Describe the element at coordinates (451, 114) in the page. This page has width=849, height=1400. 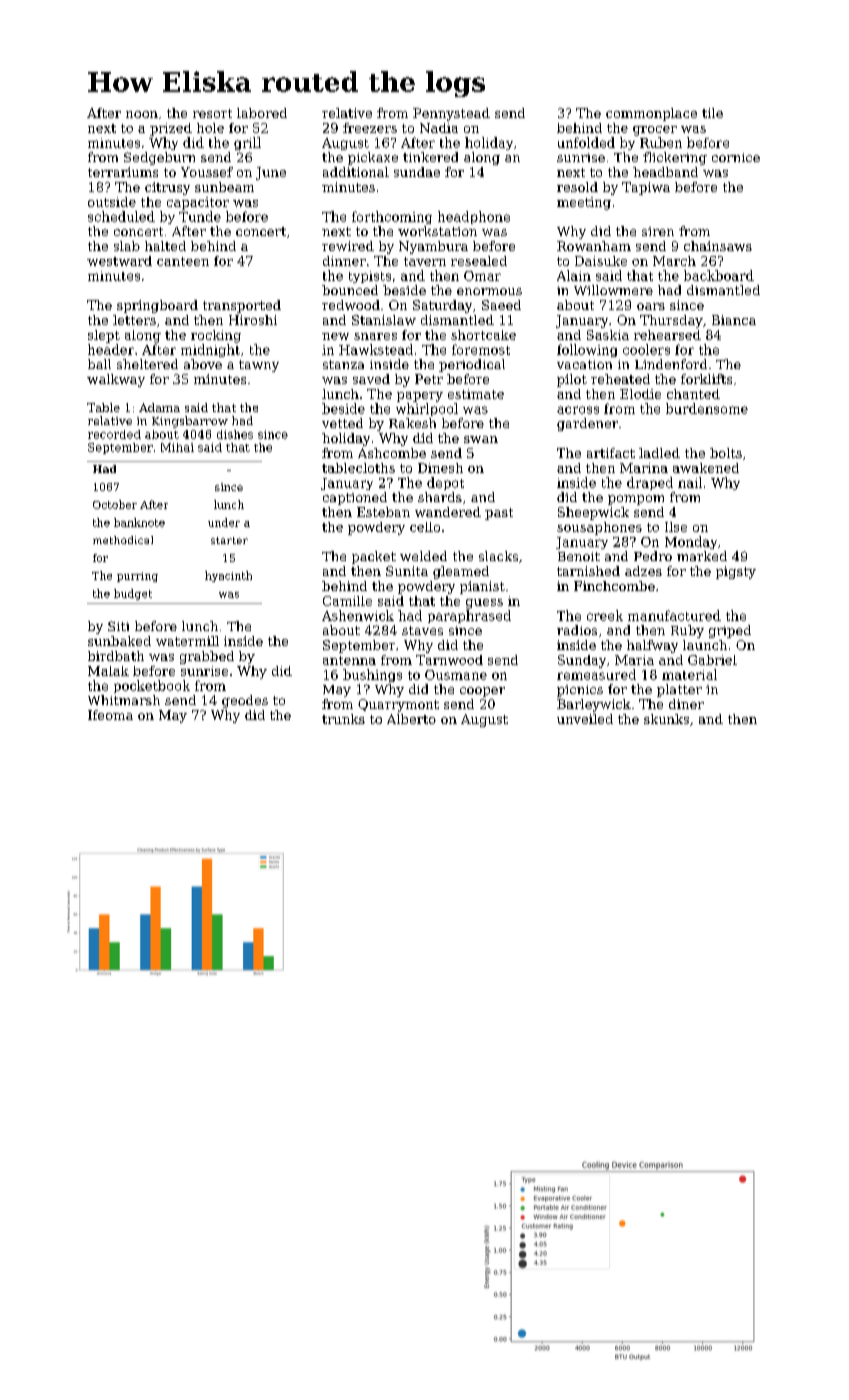
I see `Pennystead` at that location.
